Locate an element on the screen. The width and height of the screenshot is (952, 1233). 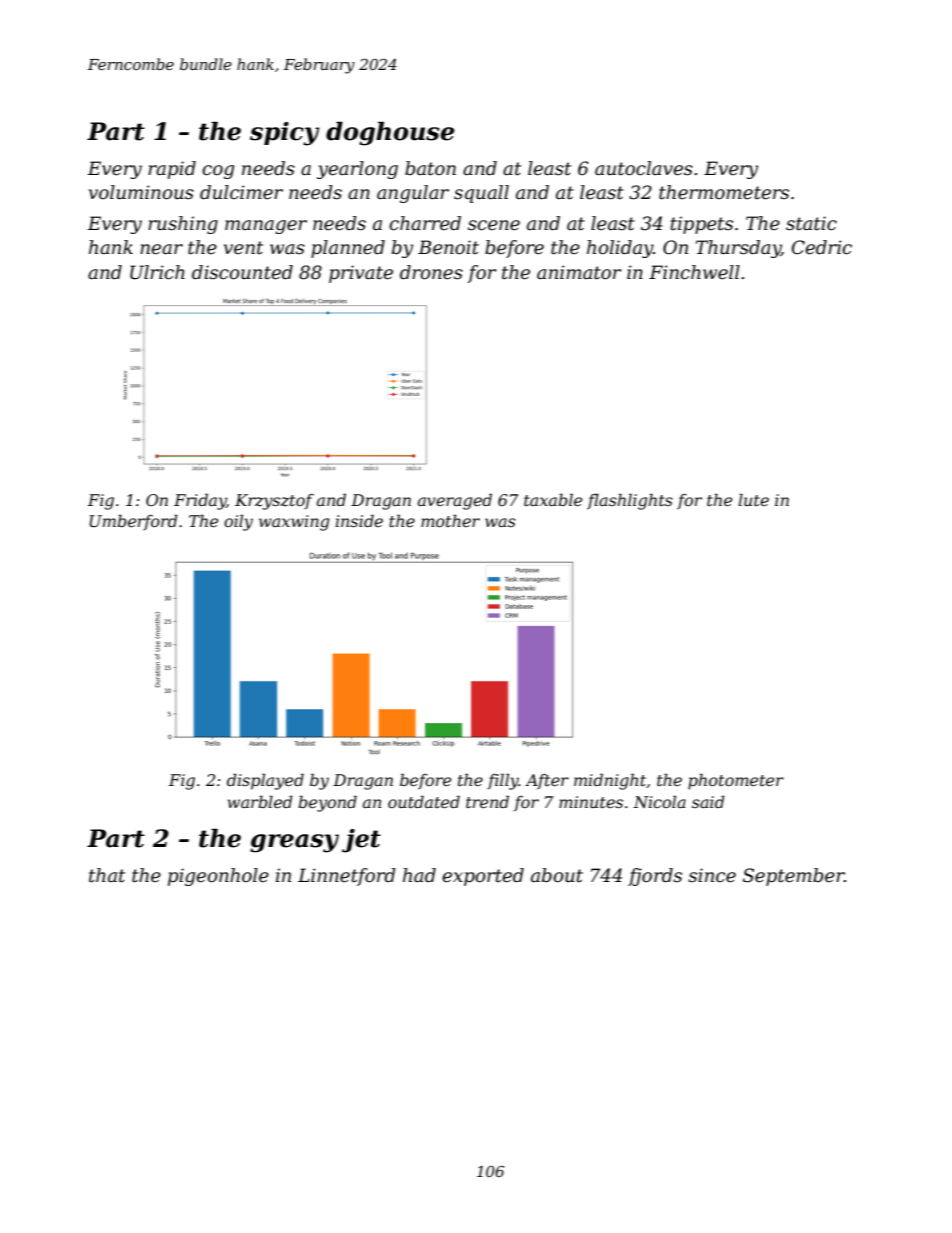
Krzysztof is located at coordinates (274, 502).
